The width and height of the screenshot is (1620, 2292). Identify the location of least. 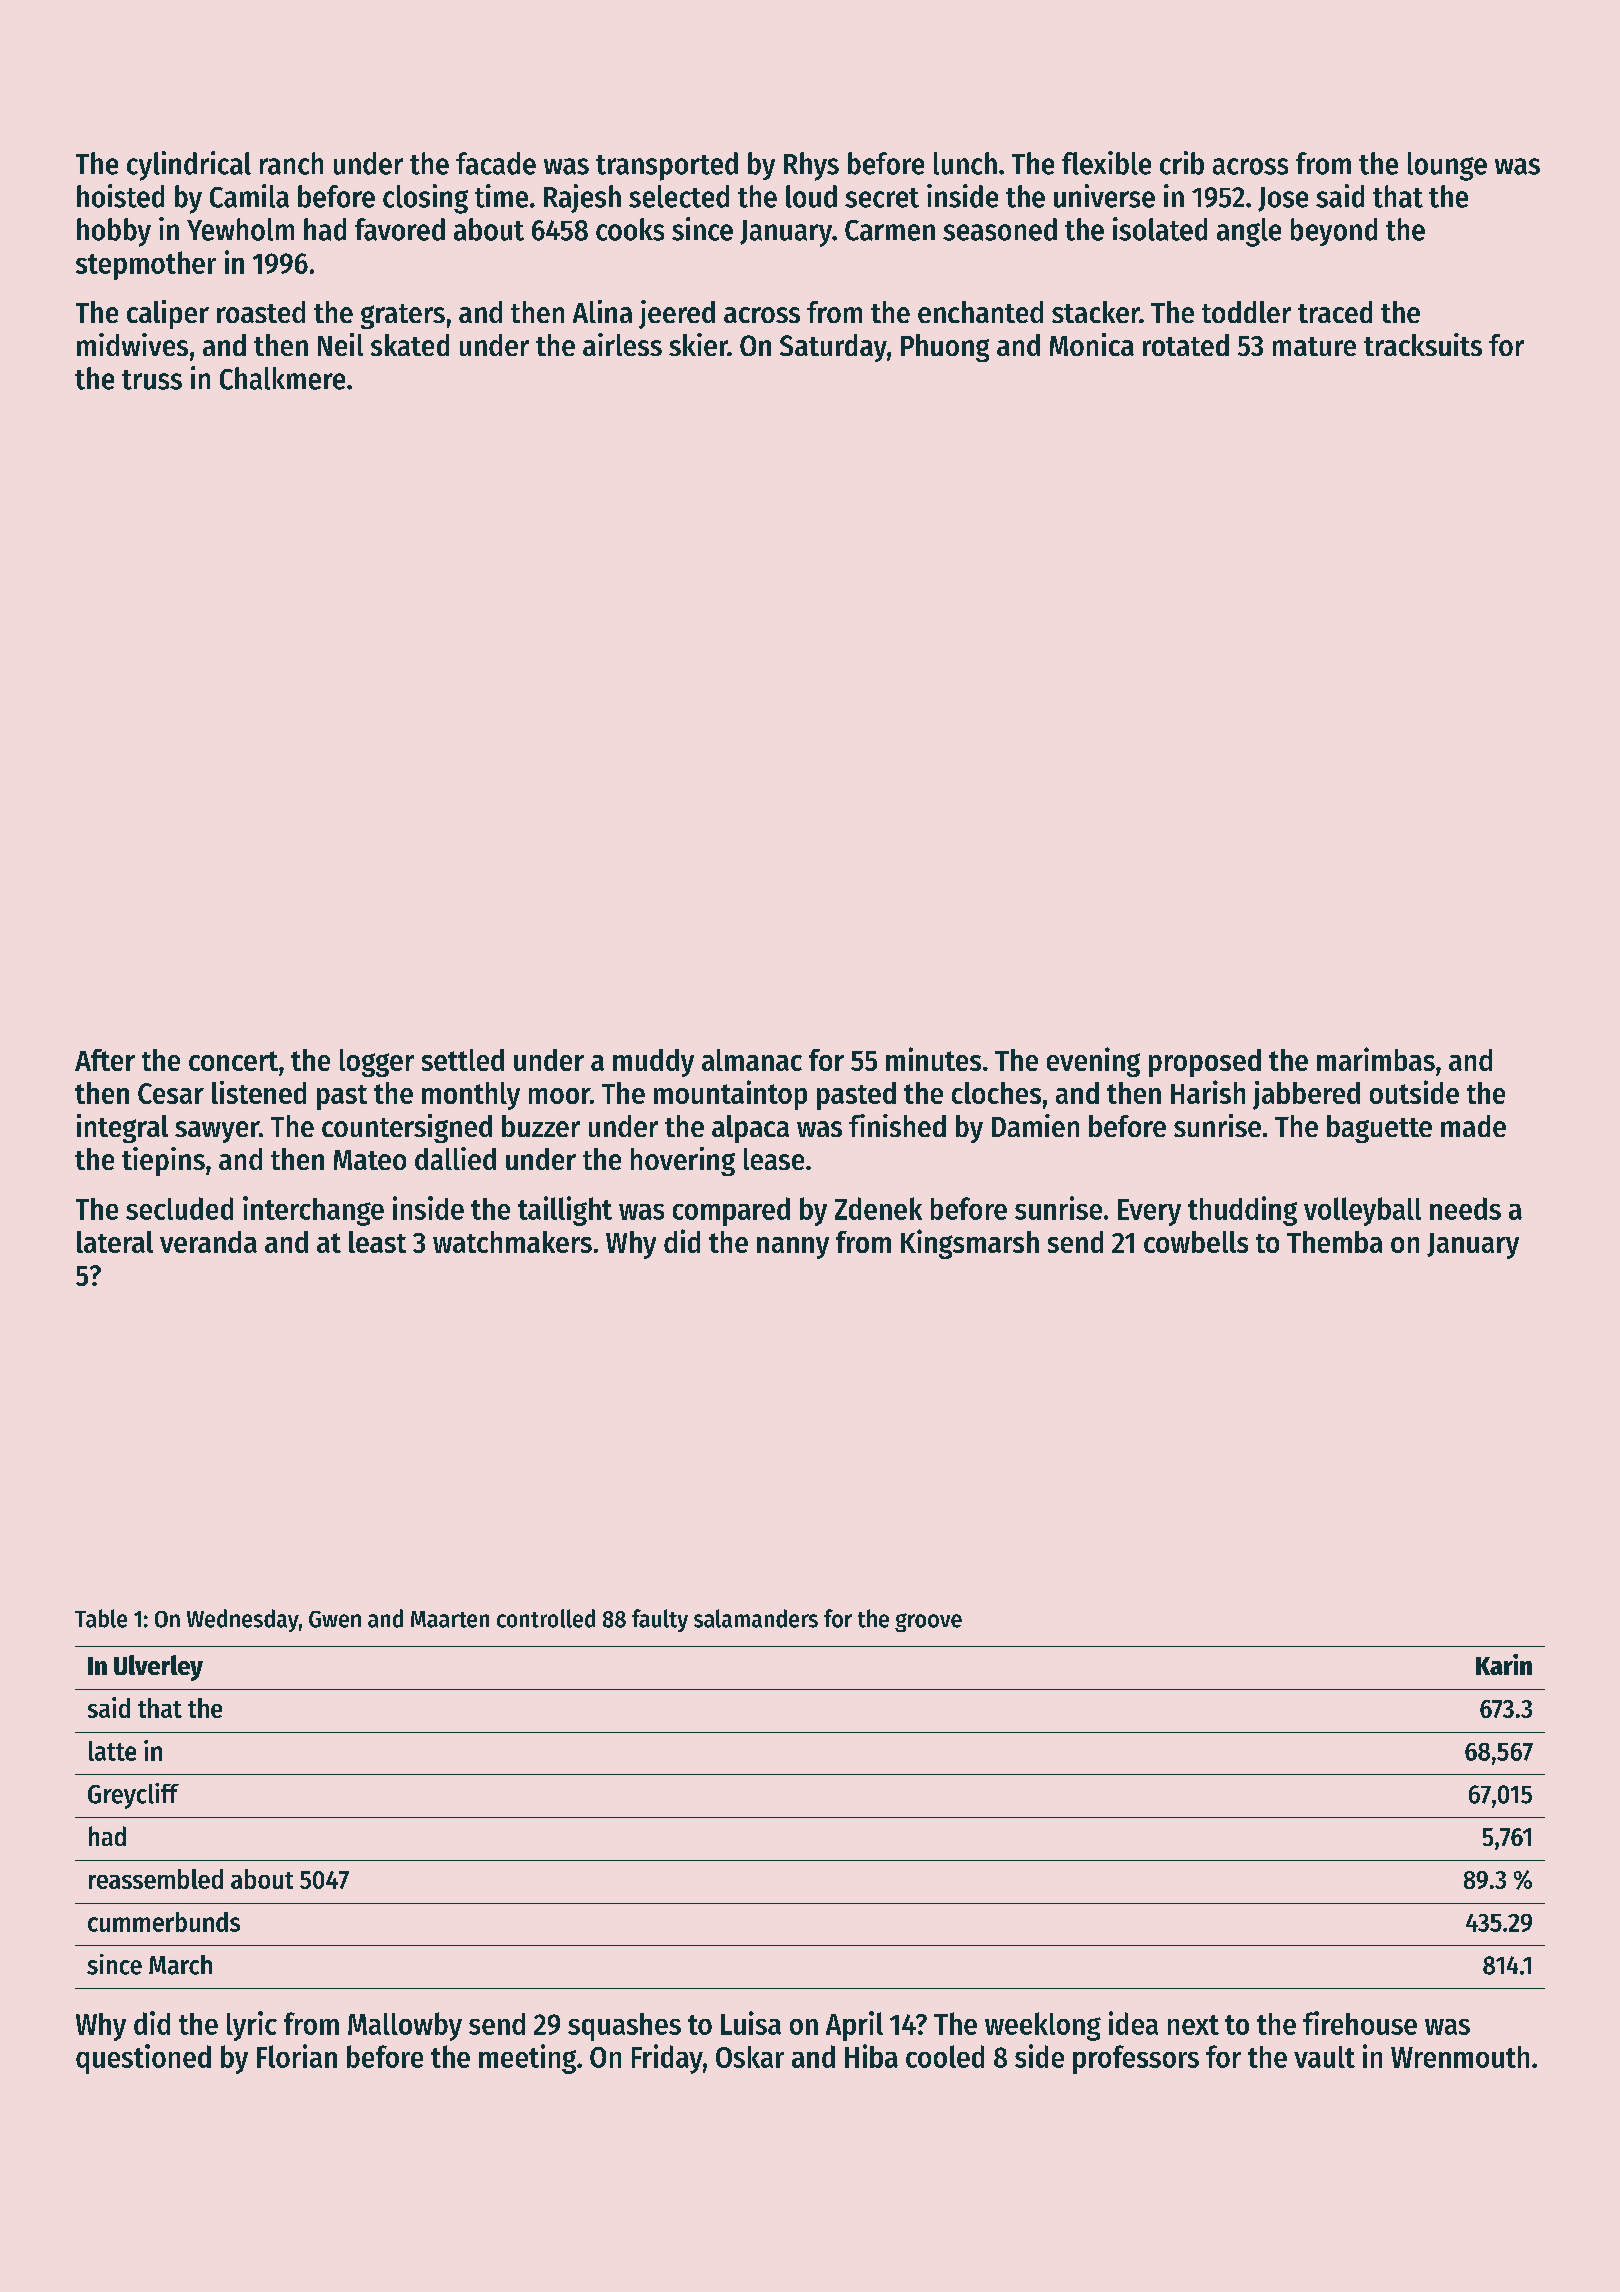
(377, 1242).
